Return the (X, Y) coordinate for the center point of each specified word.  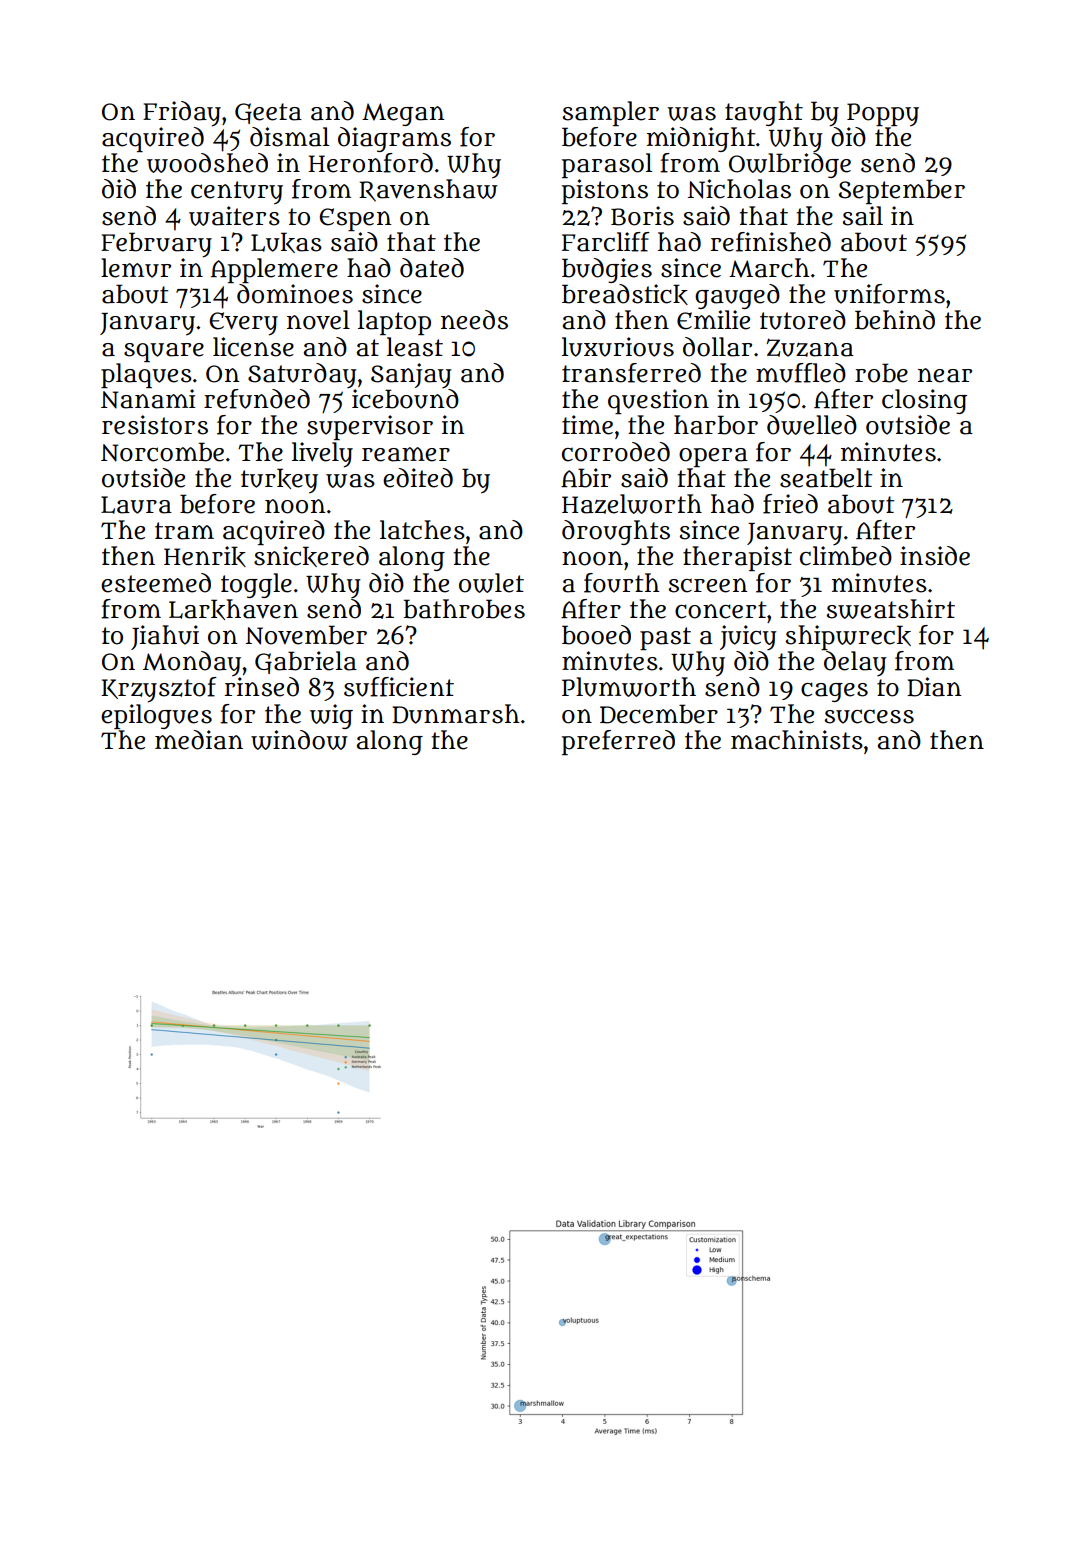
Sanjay (411, 375)
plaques (146, 375)
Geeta (268, 113)
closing (924, 401)
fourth (622, 583)
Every (243, 324)
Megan (403, 114)
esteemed (156, 583)
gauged (737, 296)
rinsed (262, 687)
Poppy (883, 114)
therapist (737, 558)
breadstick (625, 294)
